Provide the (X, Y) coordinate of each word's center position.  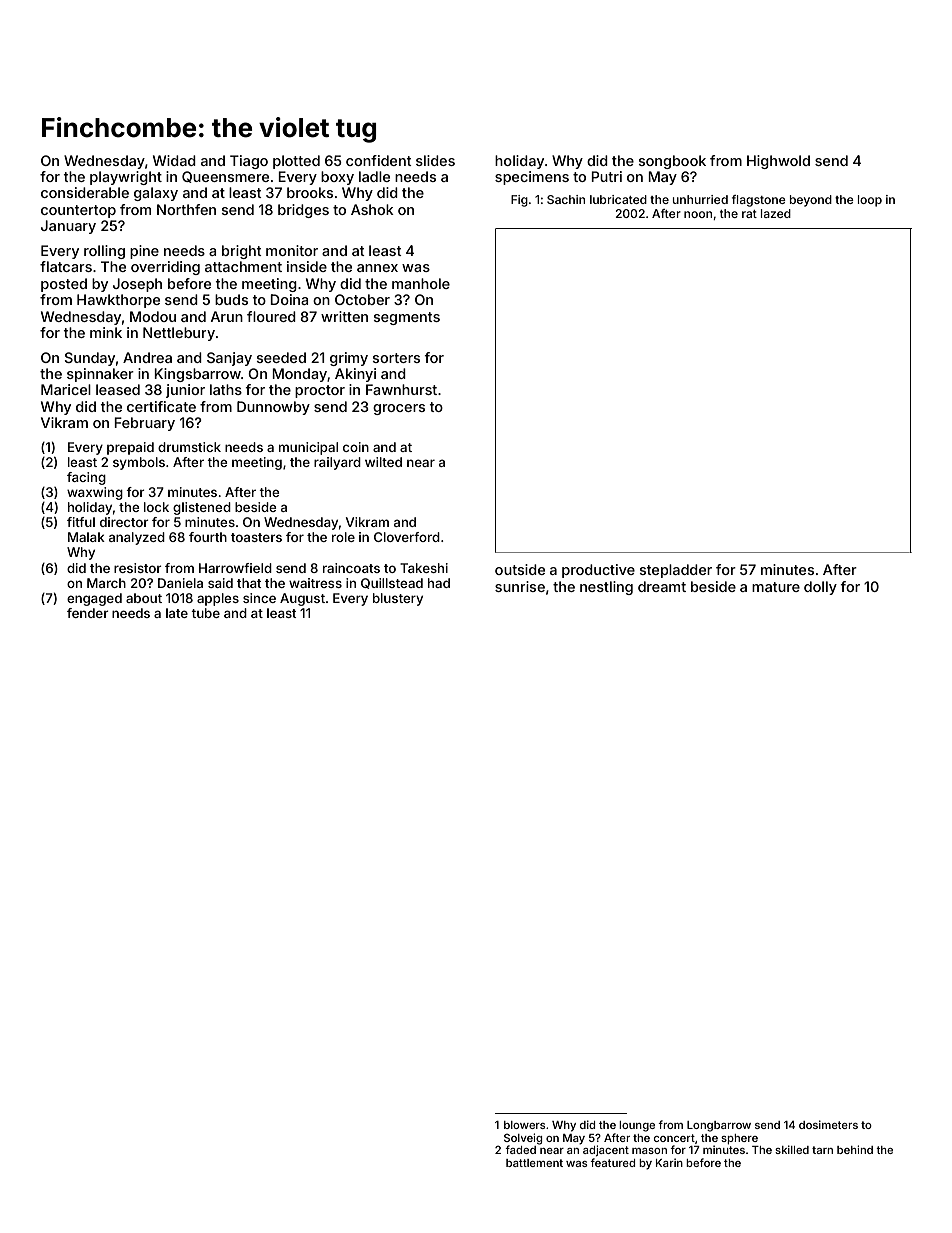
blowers (524, 1125)
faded (520, 1149)
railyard (337, 463)
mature (776, 587)
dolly (820, 588)
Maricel (66, 389)
